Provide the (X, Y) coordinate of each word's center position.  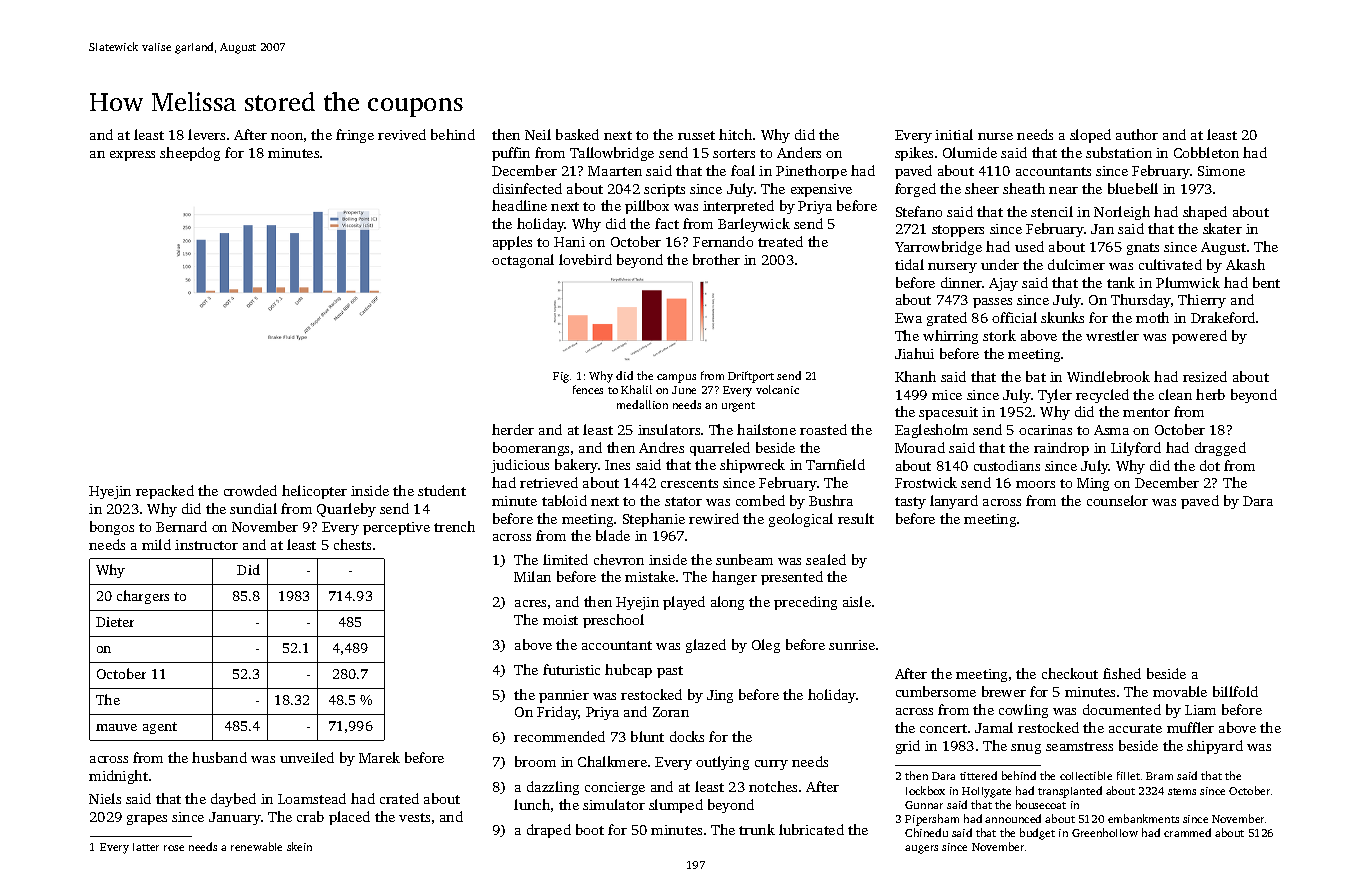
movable (1180, 691)
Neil (538, 134)
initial (954, 134)
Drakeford (1223, 317)
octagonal (523, 261)
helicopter (314, 492)
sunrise (852, 645)
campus (676, 378)
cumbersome (936, 691)
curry (771, 765)
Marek (379, 757)
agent (160, 728)
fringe (355, 136)
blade (613, 535)
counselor (1117, 500)
